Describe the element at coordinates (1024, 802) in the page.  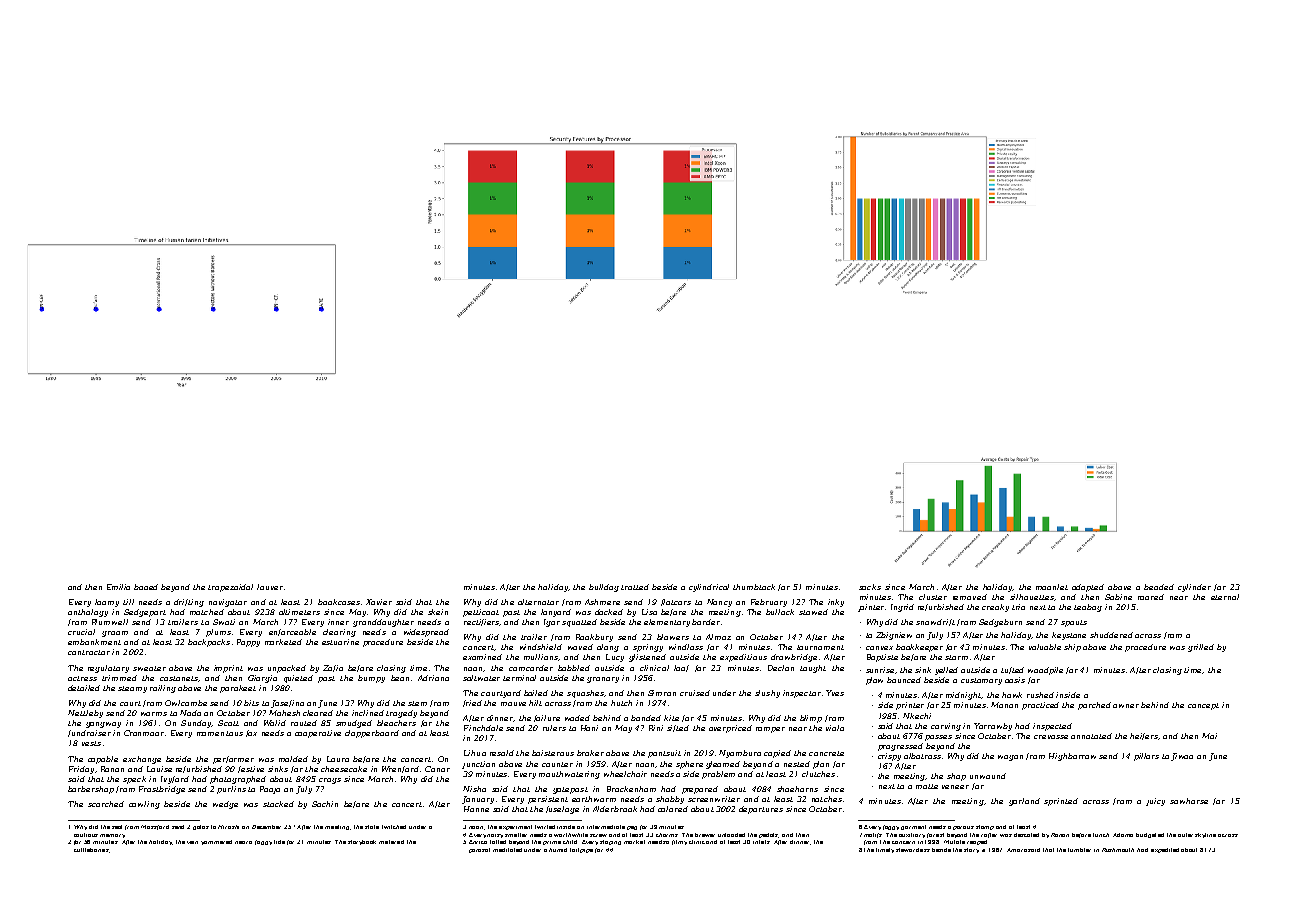
I see `garland` at that location.
